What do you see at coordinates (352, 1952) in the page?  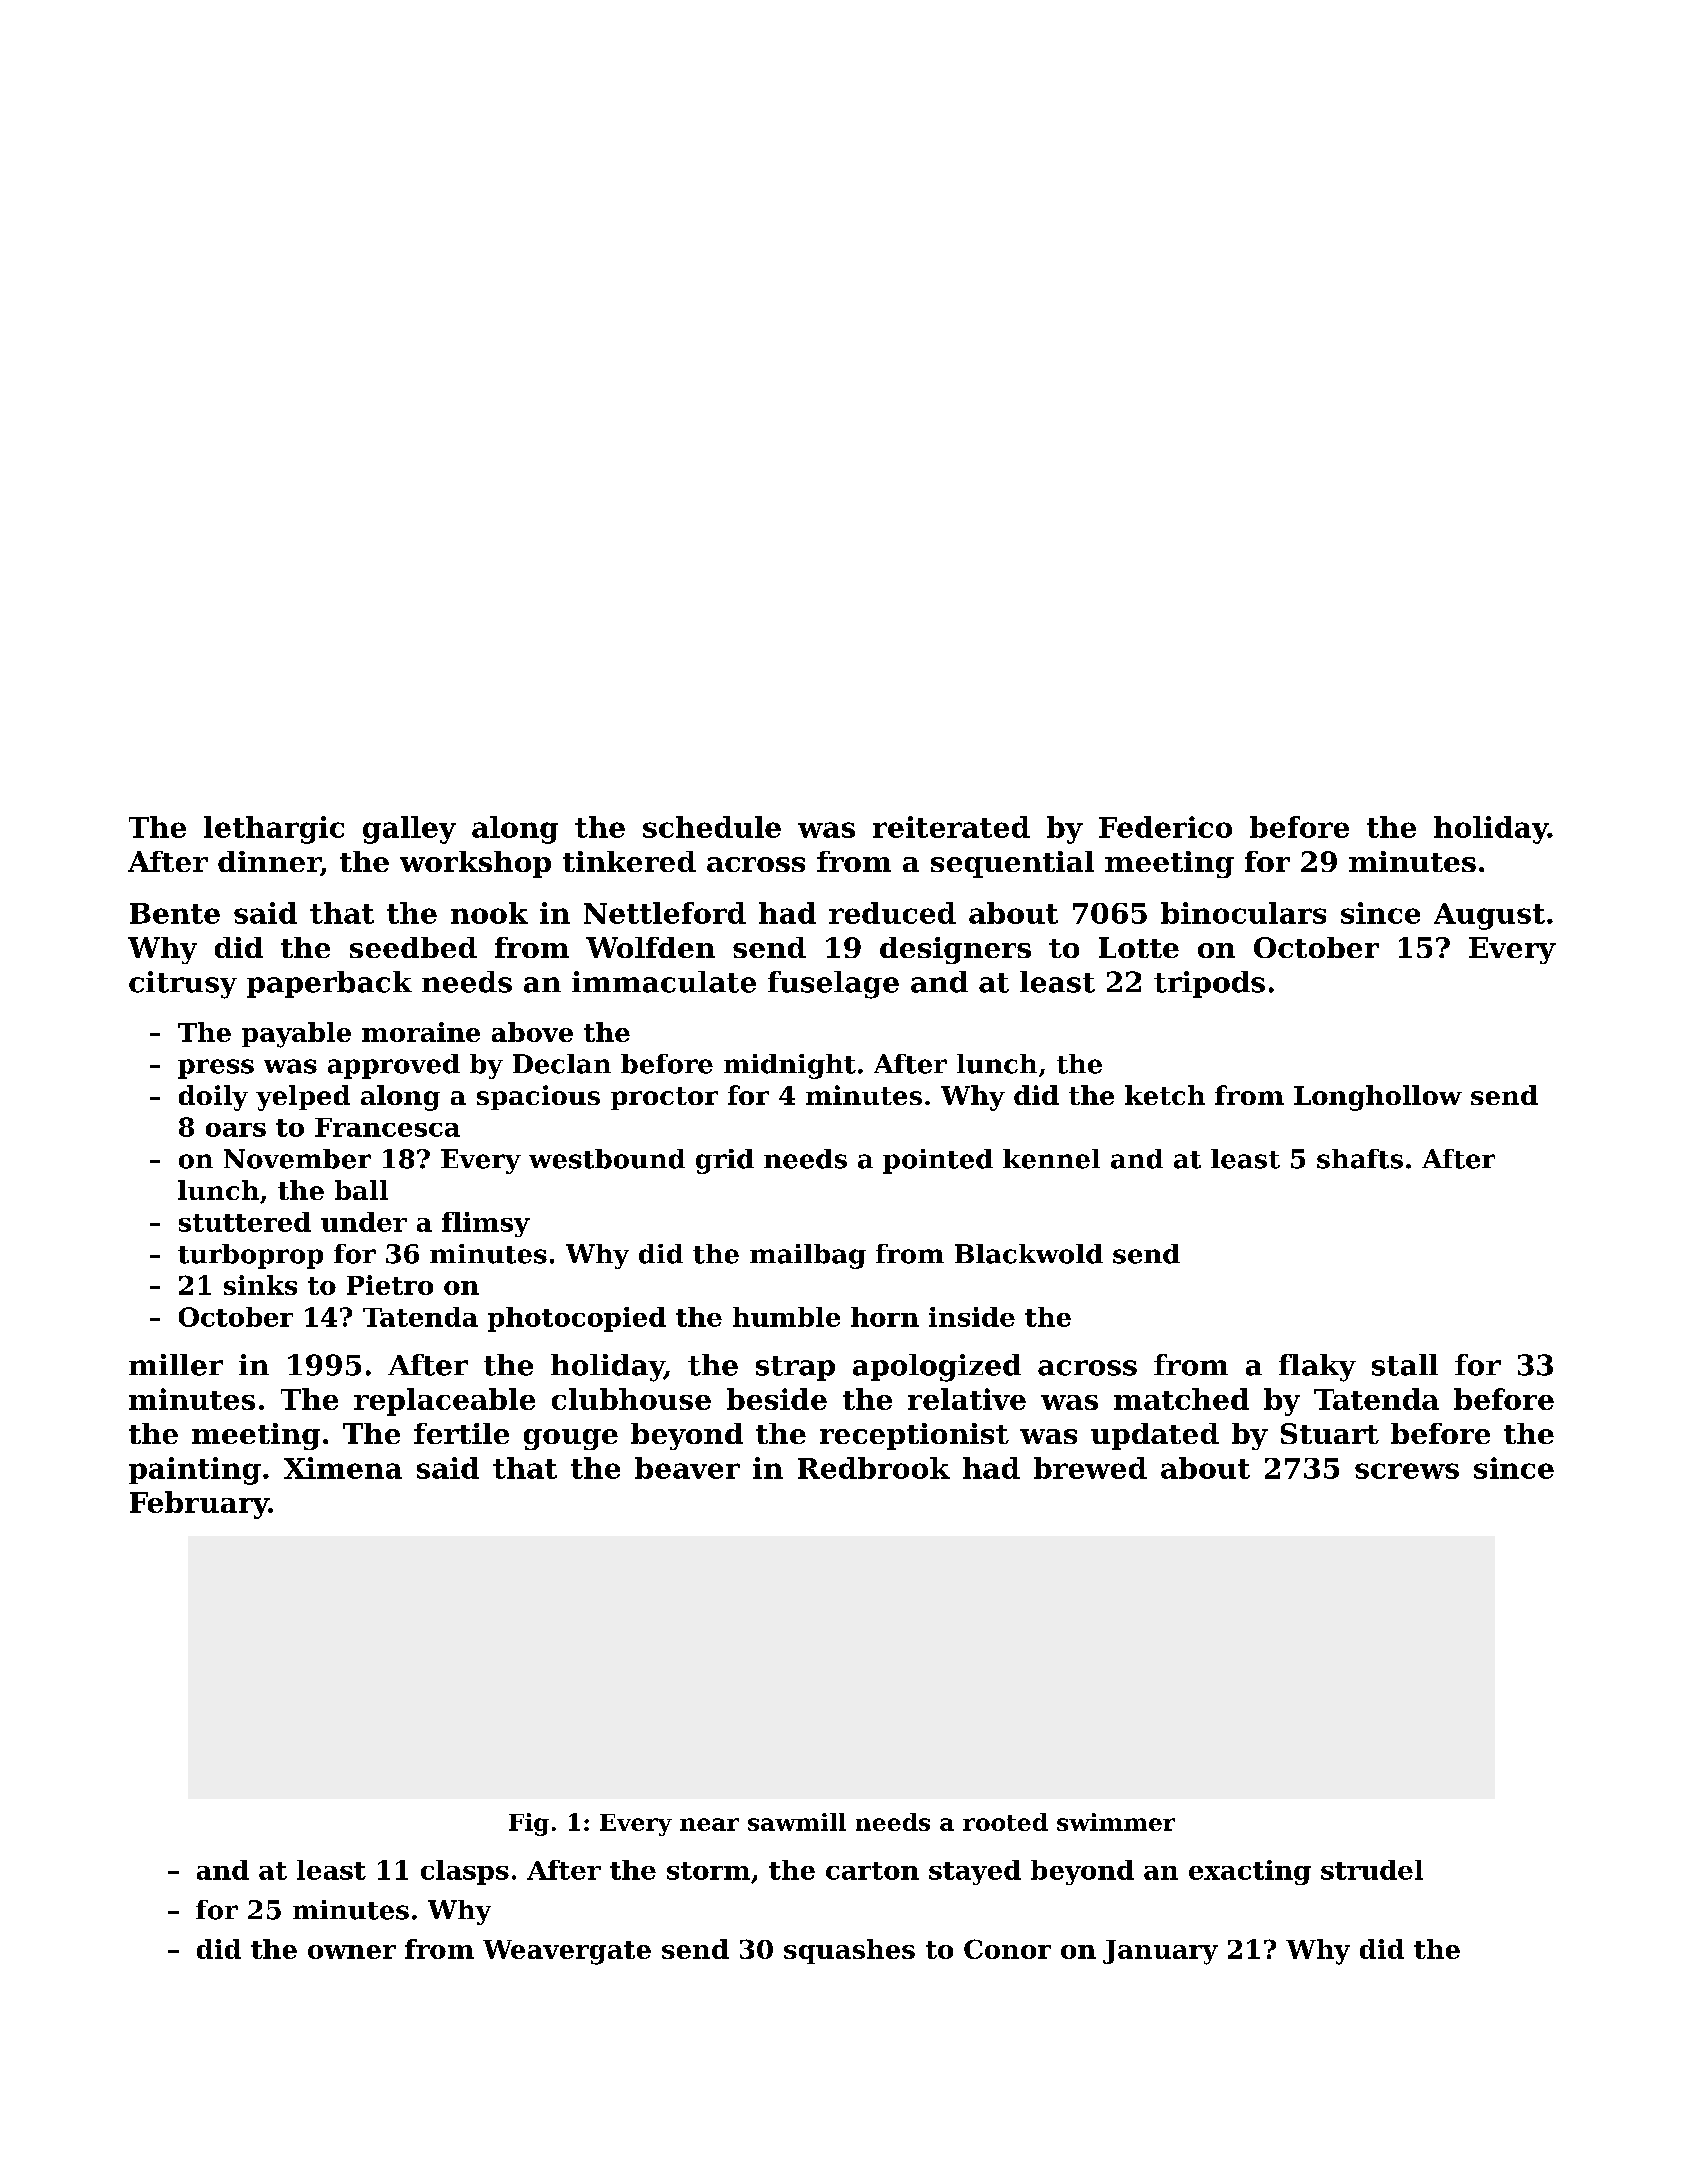 I see `owner` at bounding box center [352, 1952].
